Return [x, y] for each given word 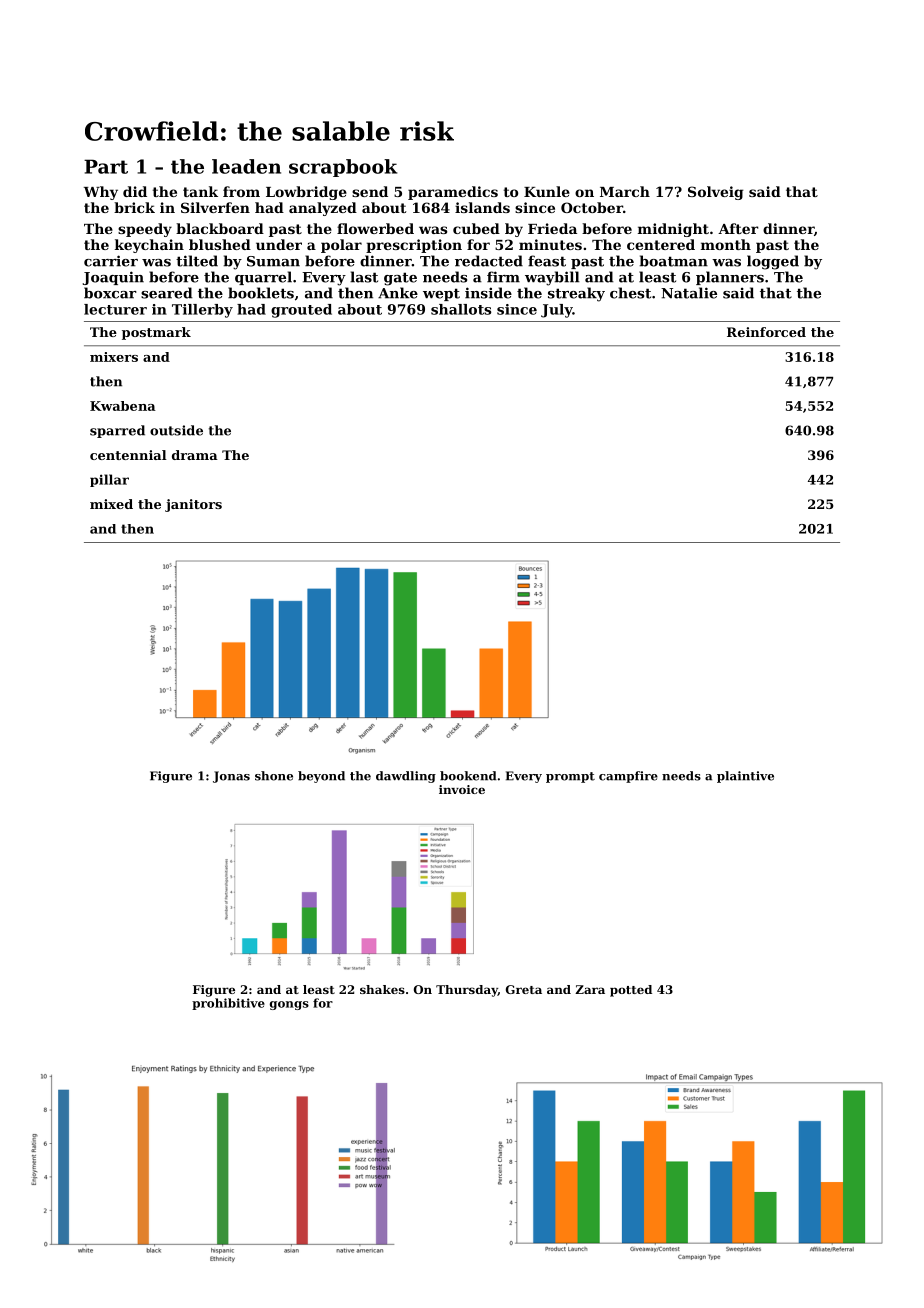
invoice [462, 789]
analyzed [323, 209]
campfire [628, 777]
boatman [674, 261]
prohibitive [228, 1004]
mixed [111, 504]
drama [195, 455]
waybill [552, 278]
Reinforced [766, 332]
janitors [193, 505]
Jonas [231, 777]
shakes [382, 989]
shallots [461, 309]
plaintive [745, 777]
